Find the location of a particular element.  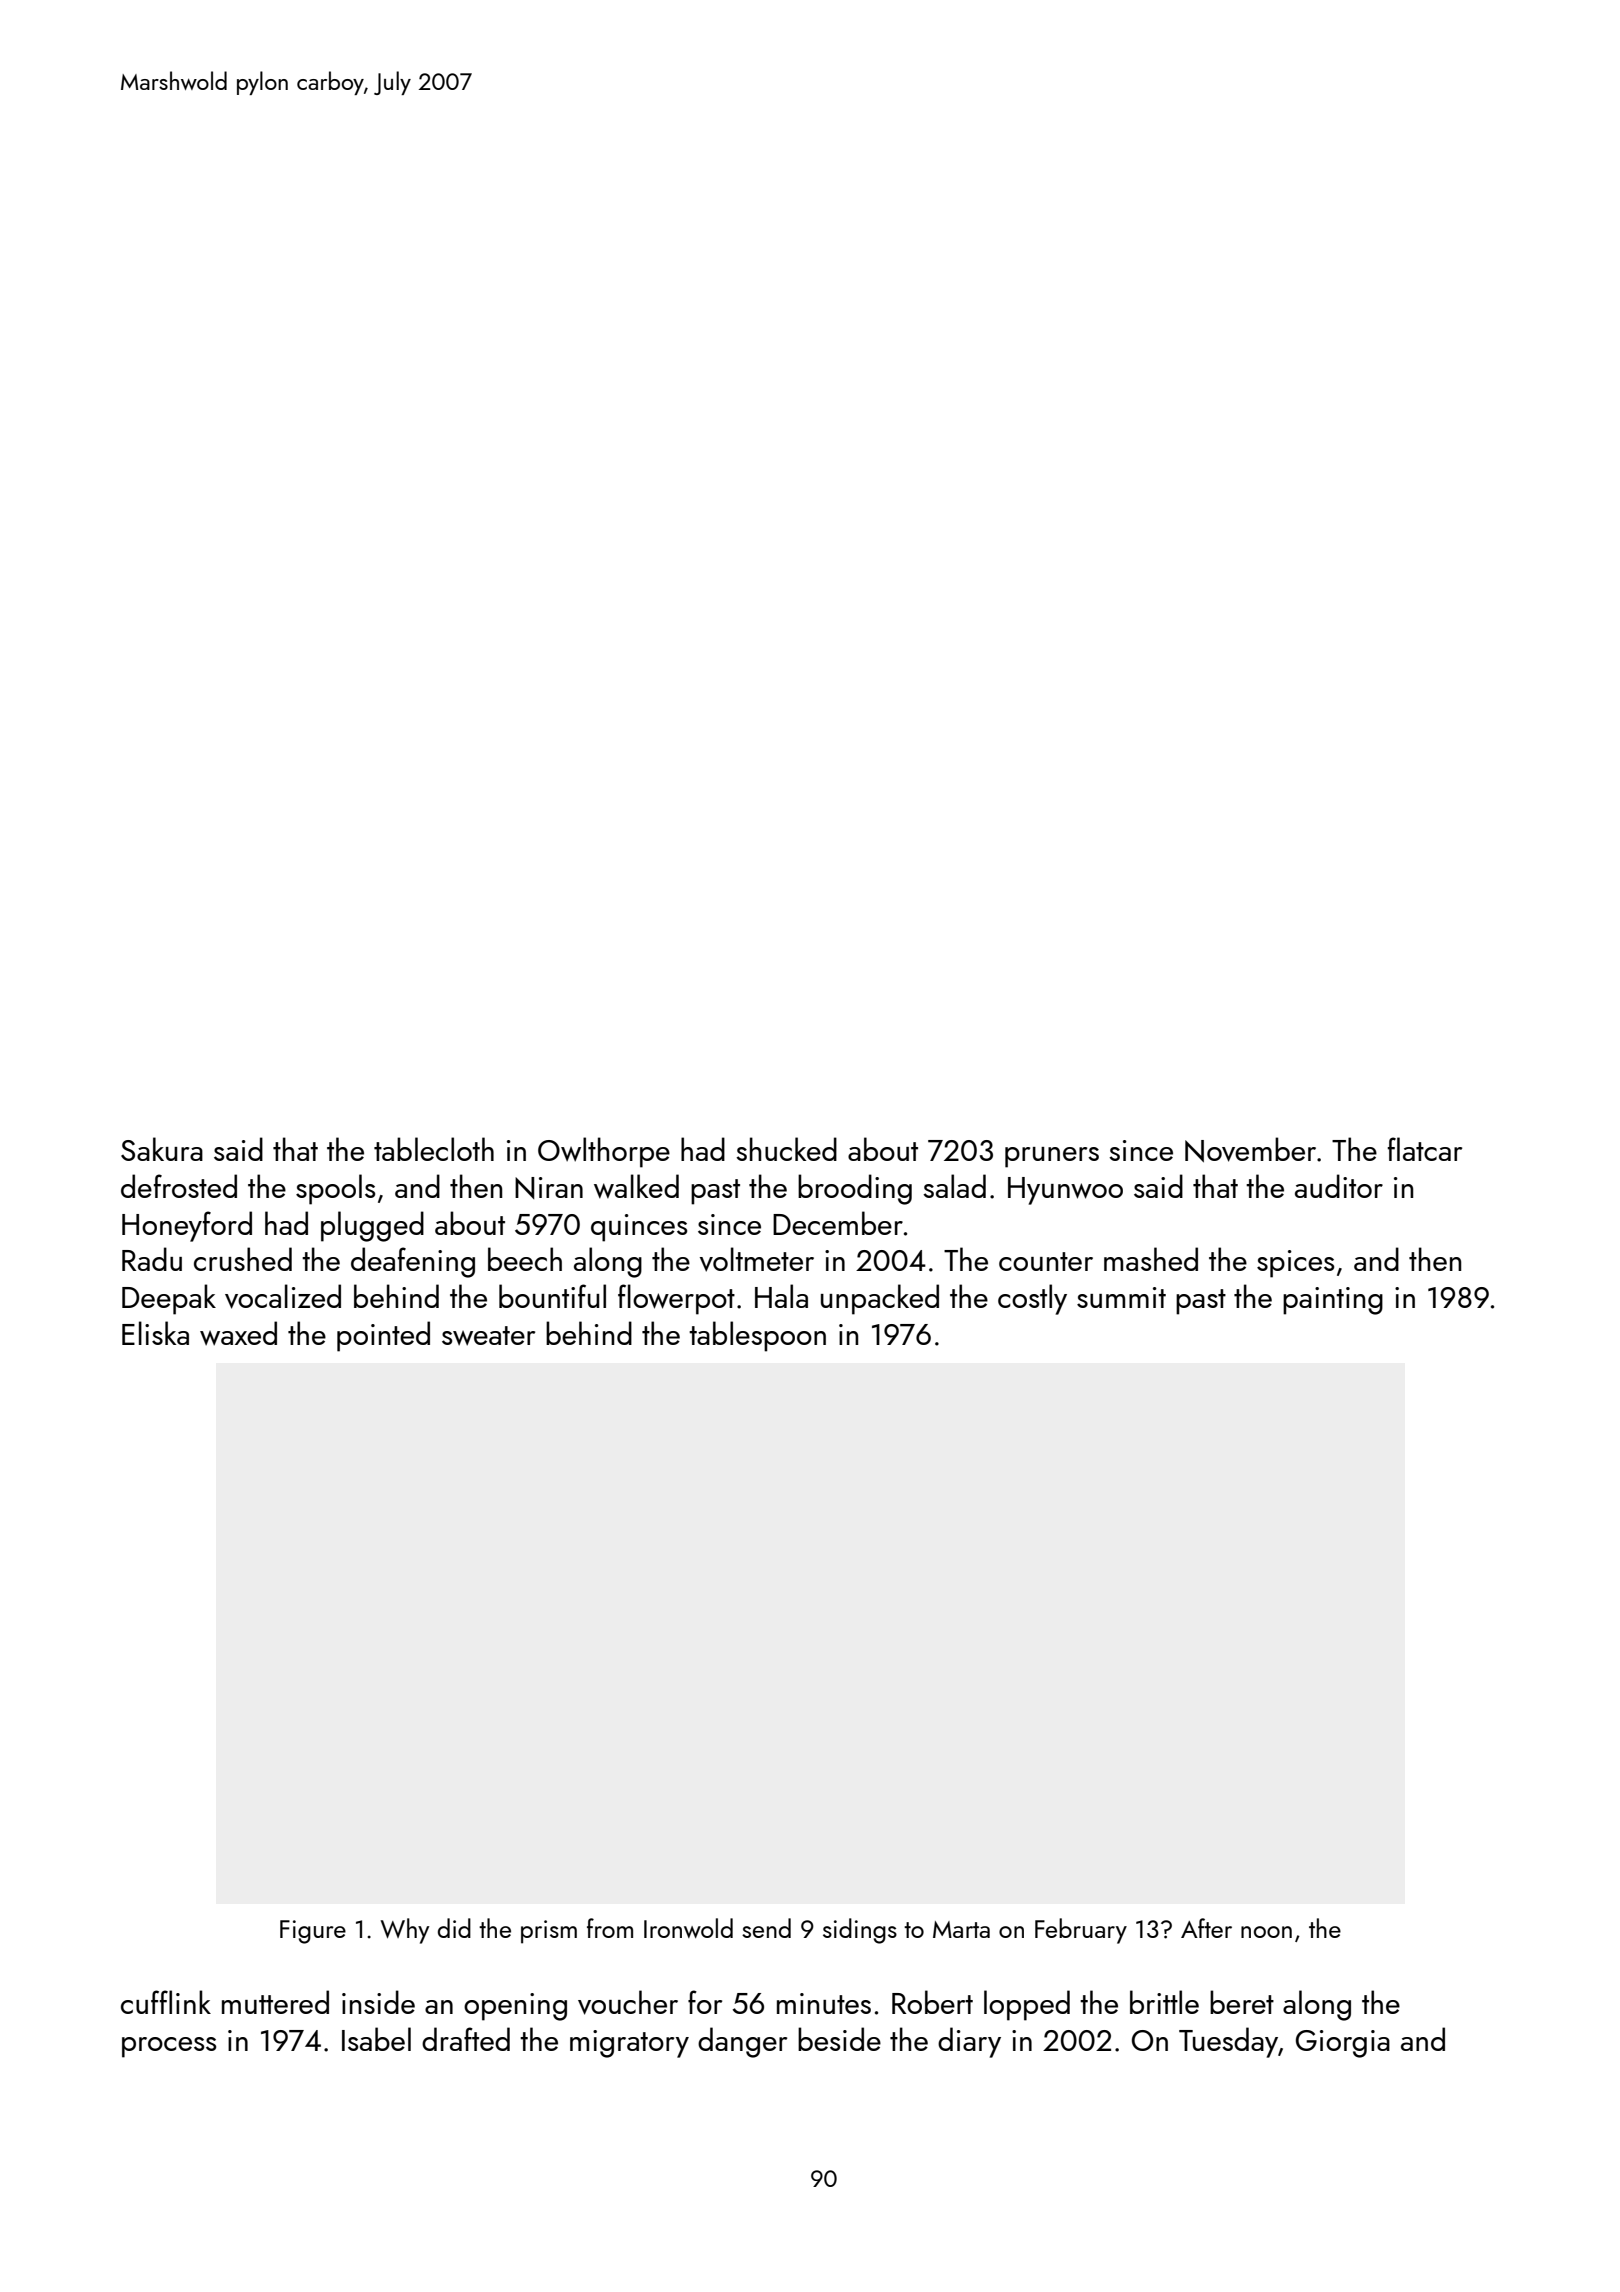

pointed is located at coordinates (383, 1336).
